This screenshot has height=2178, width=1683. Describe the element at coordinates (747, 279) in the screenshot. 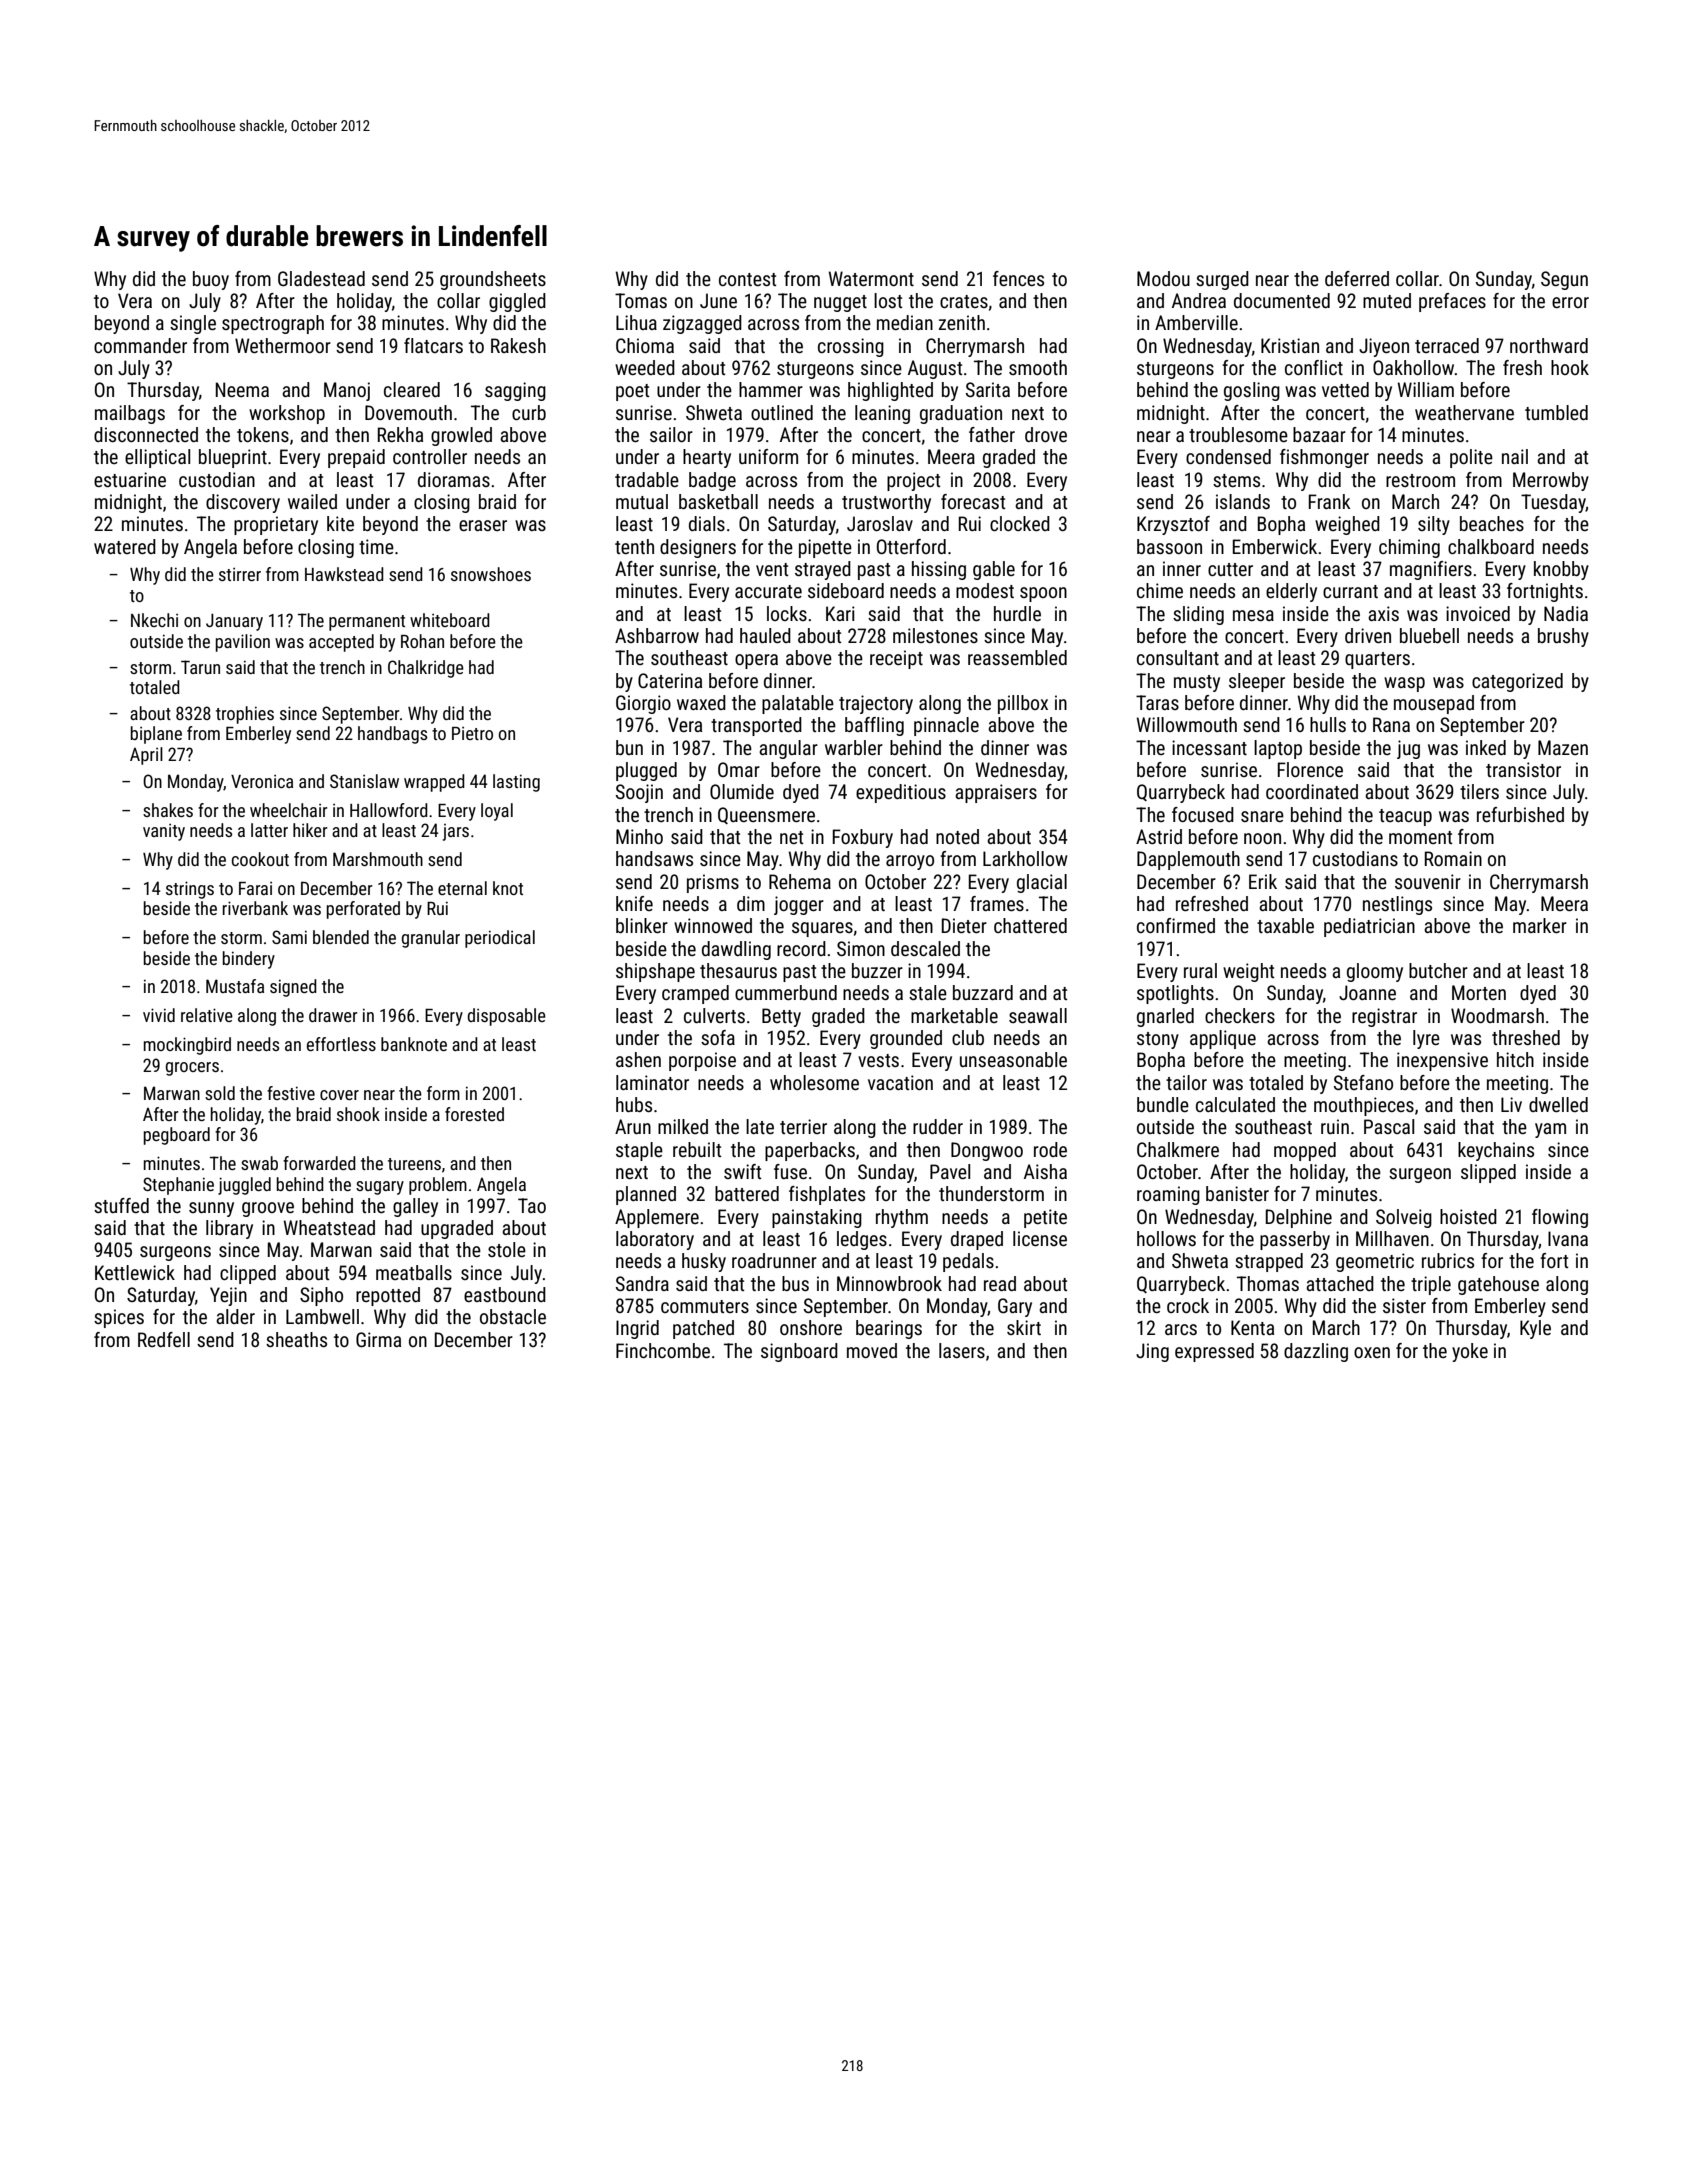

I see `contest` at that location.
